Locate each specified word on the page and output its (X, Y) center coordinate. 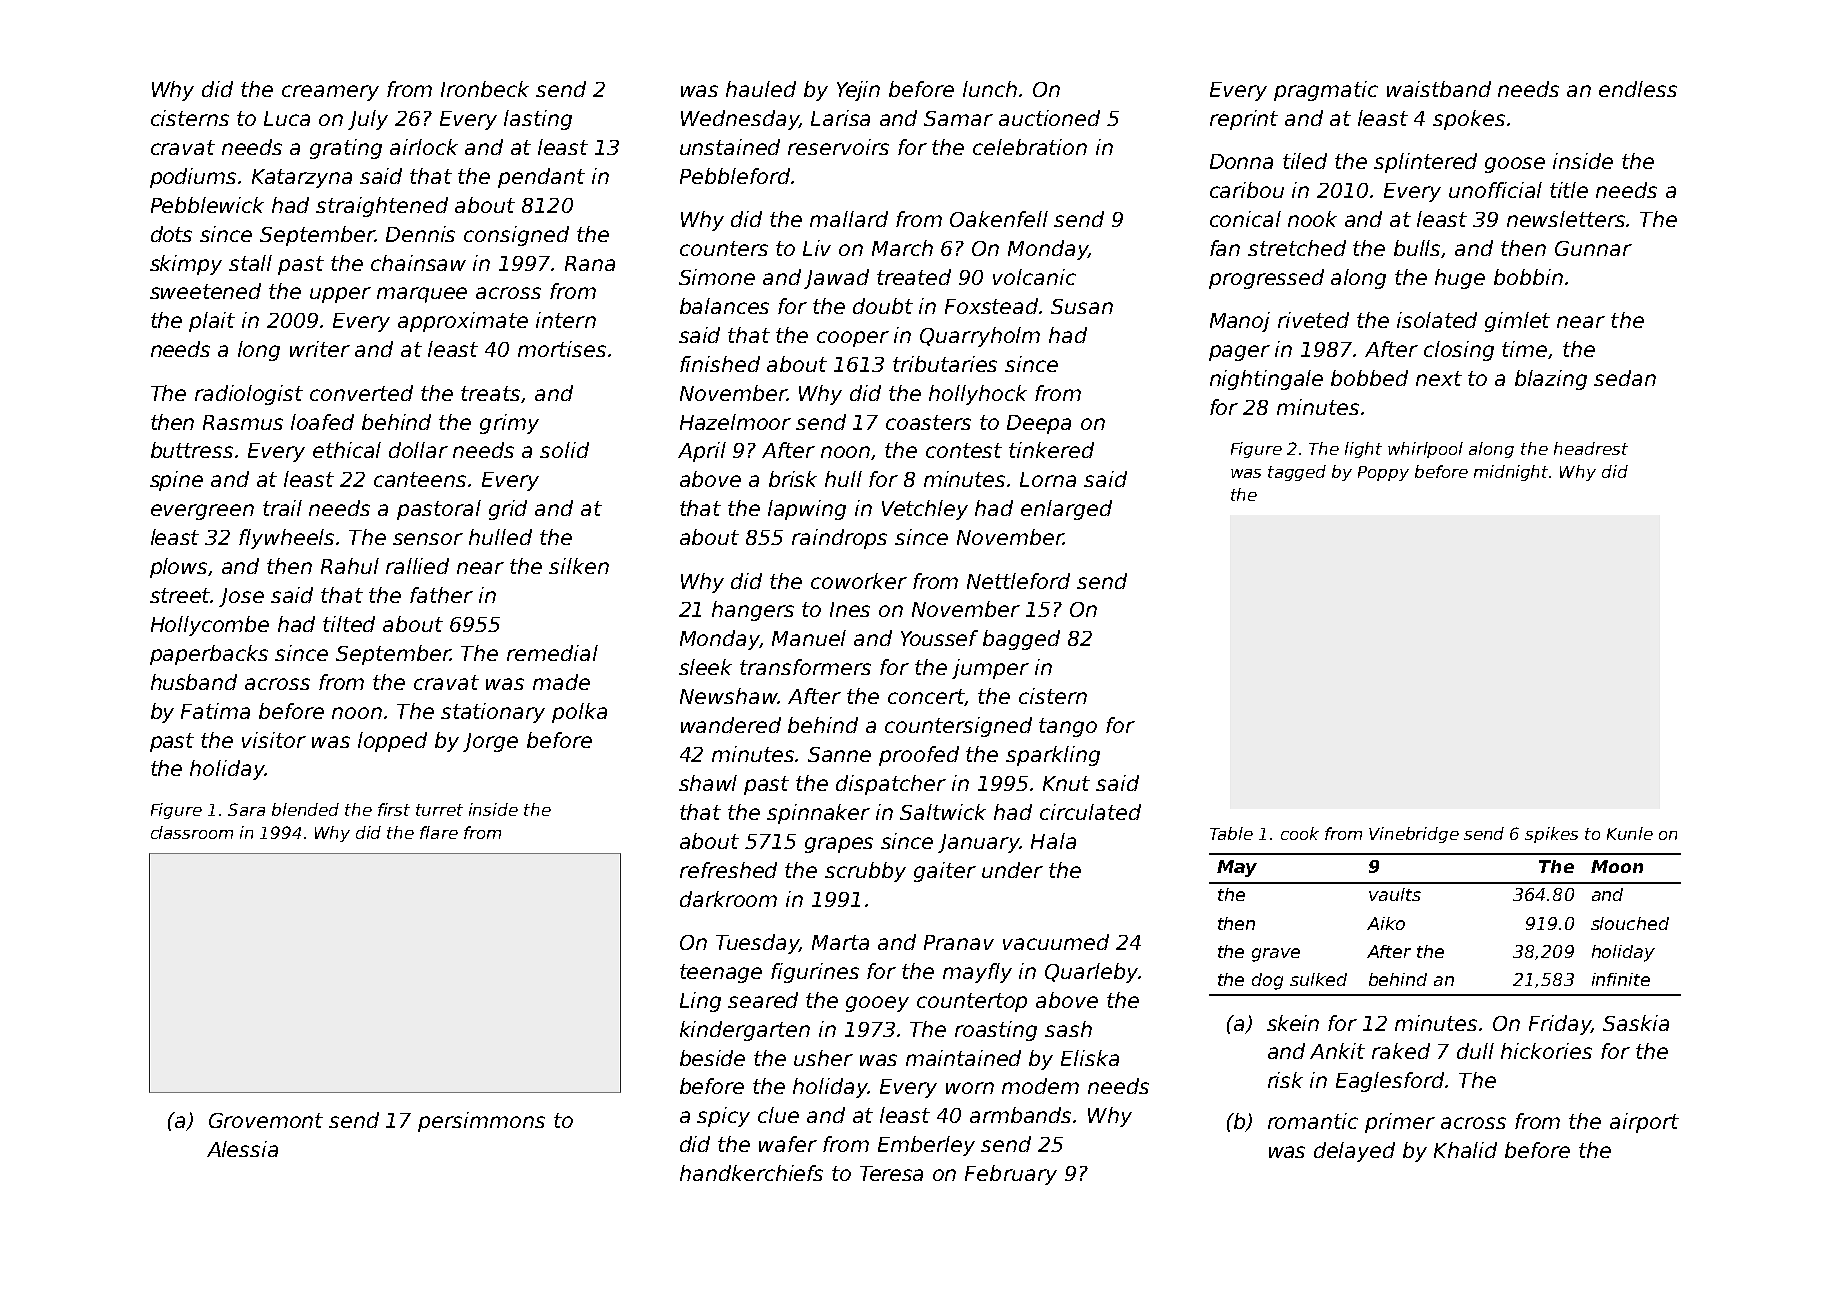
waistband (1439, 89)
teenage (721, 973)
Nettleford (1018, 581)
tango (1068, 727)
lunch (990, 89)
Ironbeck (485, 89)
